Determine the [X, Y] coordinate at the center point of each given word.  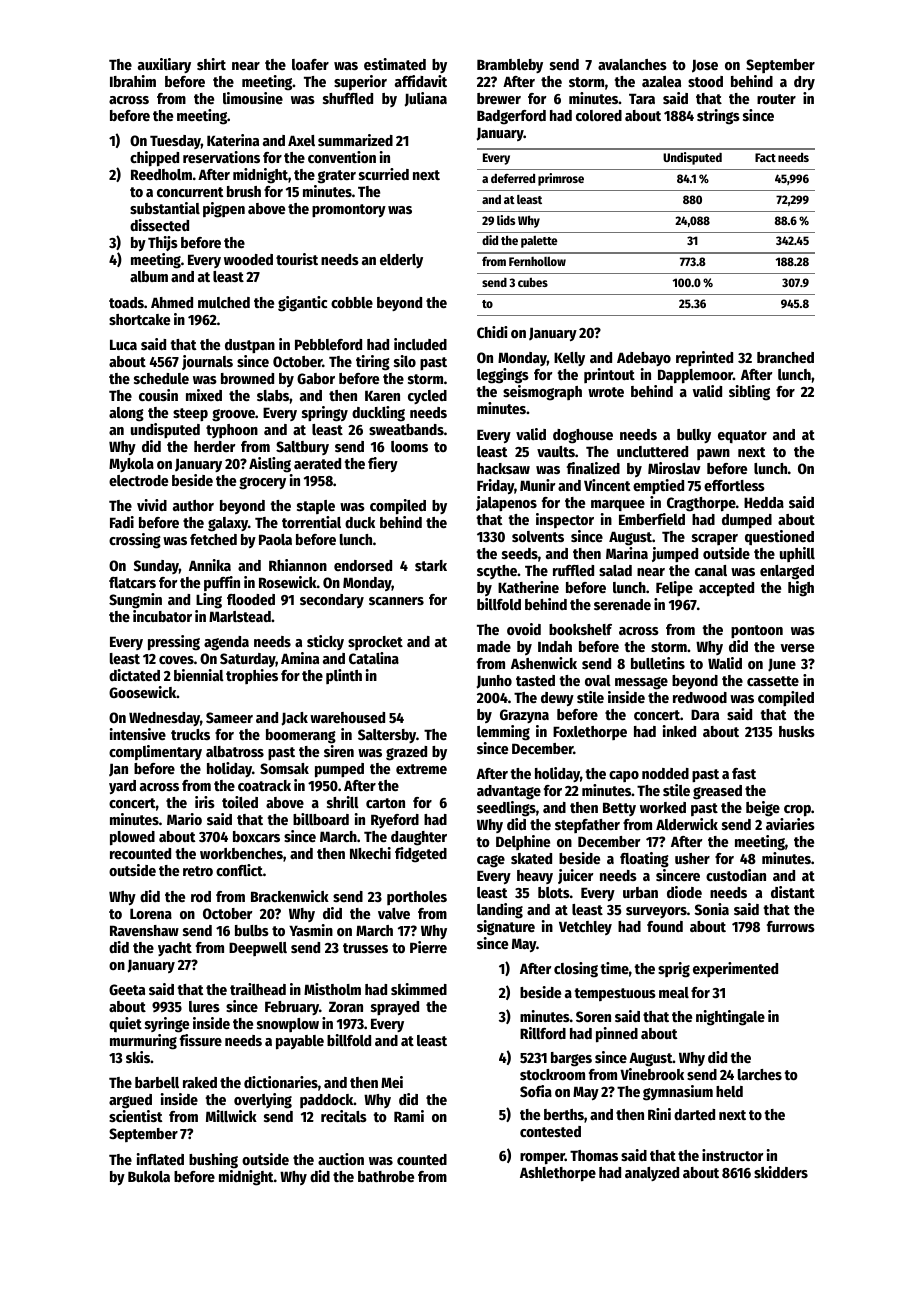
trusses [365, 948]
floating [644, 860]
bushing [213, 1161]
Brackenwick [290, 896]
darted [694, 1114]
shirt [211, 64]
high [801, 589]
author [193, 505]
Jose [705, 66]
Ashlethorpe [558, 1174]
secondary [332, 601]
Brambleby [510, 66]
